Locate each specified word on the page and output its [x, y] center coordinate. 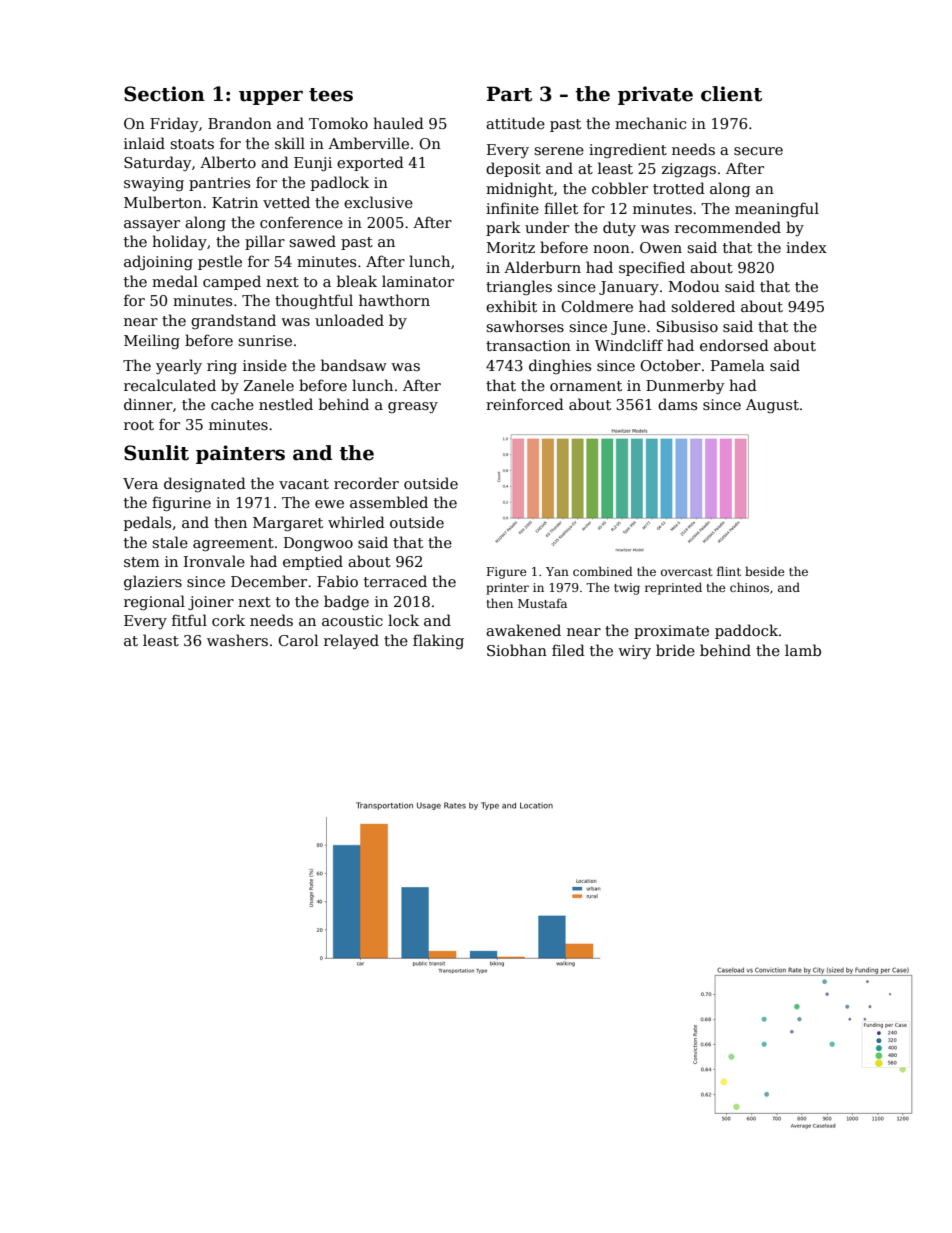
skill [290, 143]
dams [677, 404]
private [655, 95]
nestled [286, 404]
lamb [803, 650]
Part [509, 94]
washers [237, 640]
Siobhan [517, 650]
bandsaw [354, 365]
